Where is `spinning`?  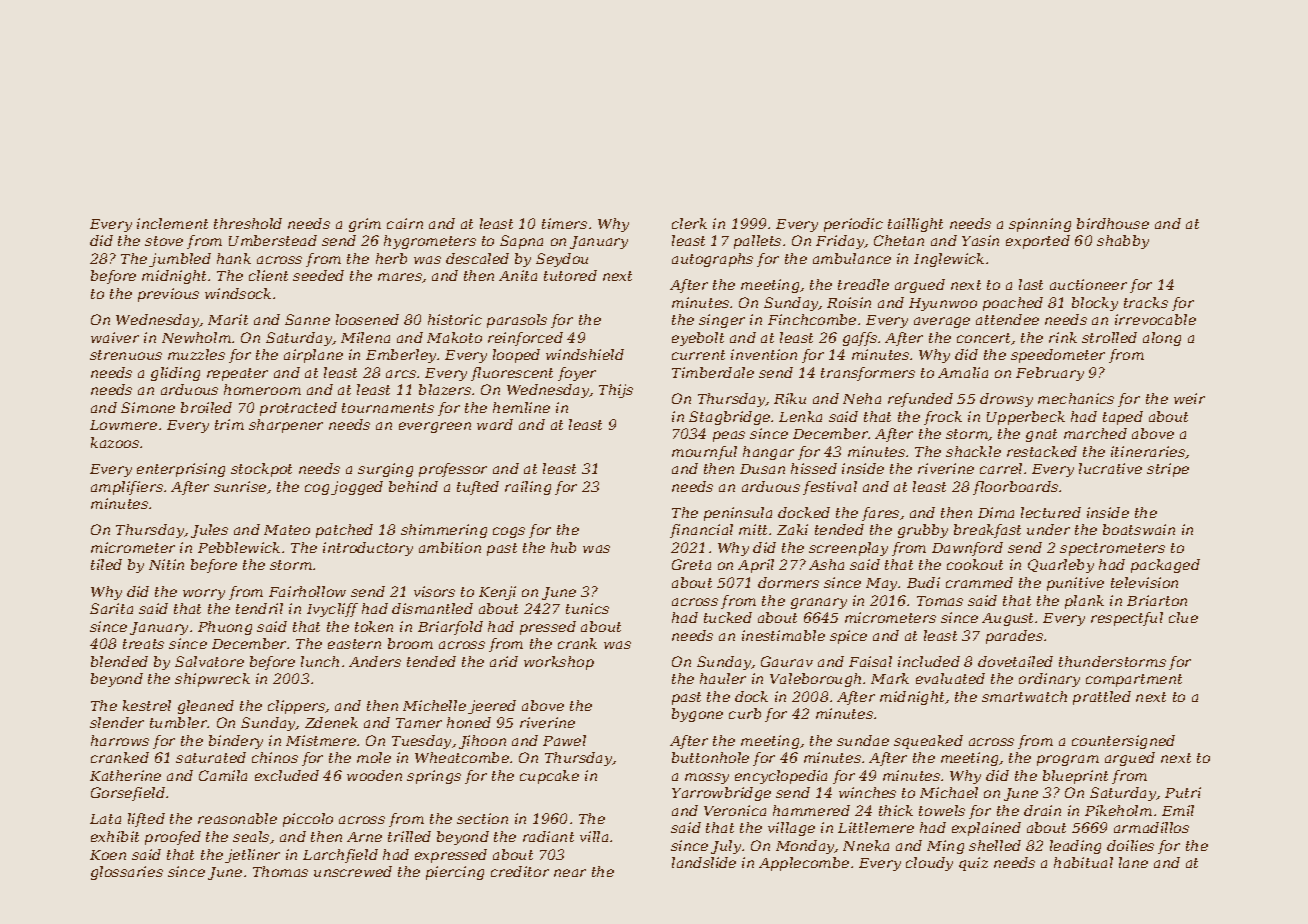 spinning is located at coordinates (1040, 225).
